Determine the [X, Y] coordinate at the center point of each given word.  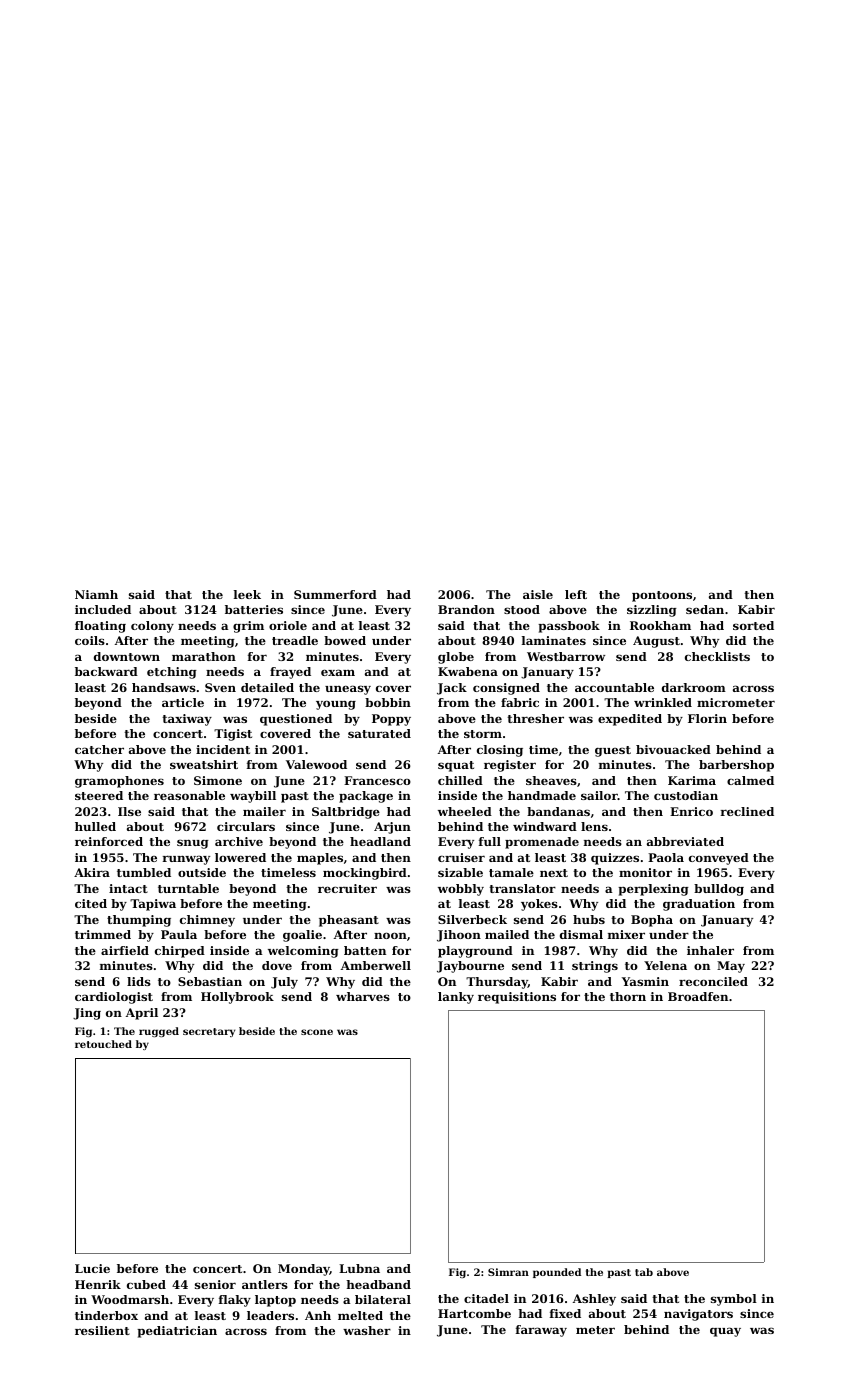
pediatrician [177, 1332]
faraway [541, 1331]
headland [380, 841]
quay [725, 1332]
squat [456, 766]
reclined [747, 811]
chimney [207, 921]
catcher [99, 749]
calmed [750, 780]
